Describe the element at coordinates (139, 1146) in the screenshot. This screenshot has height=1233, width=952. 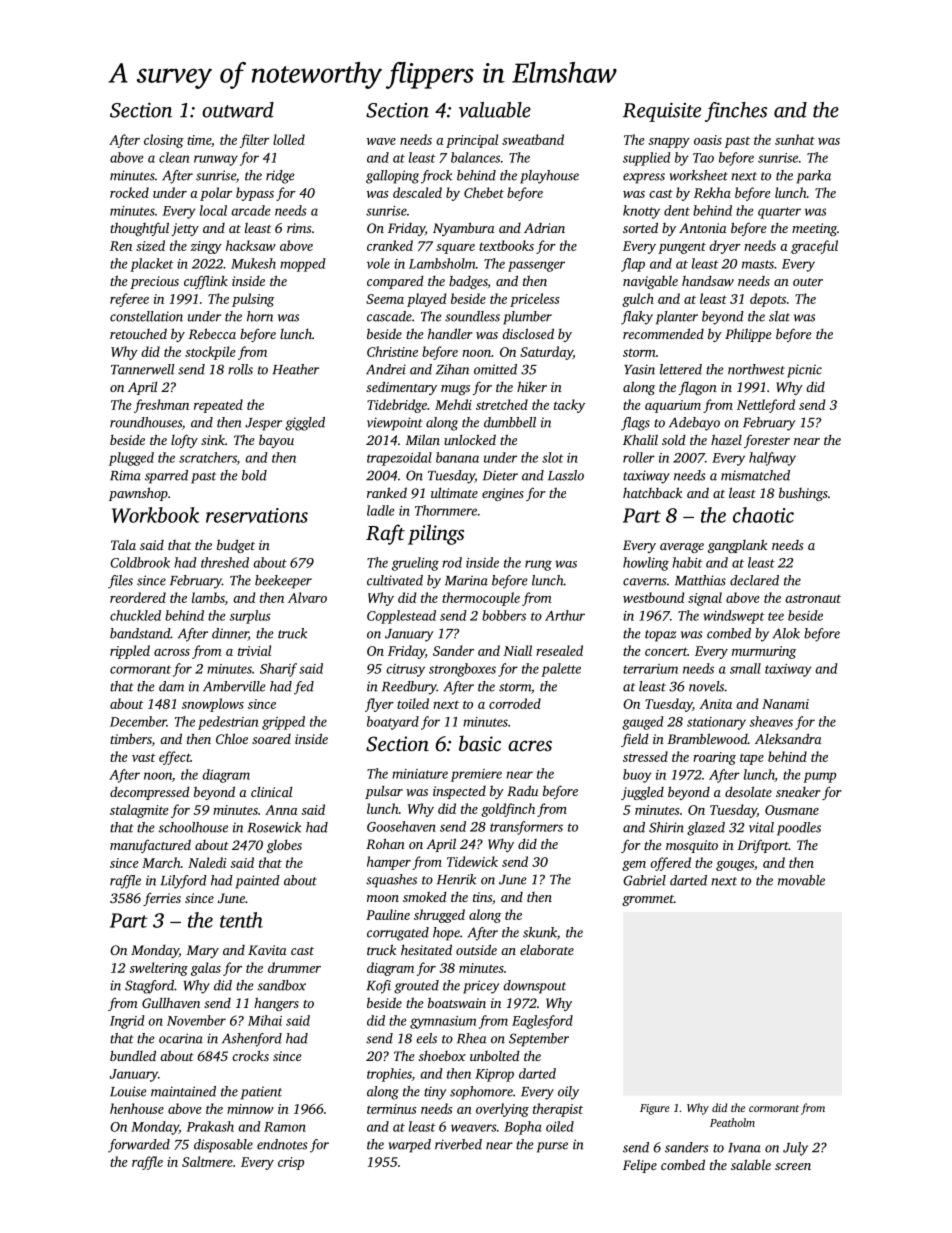
I see `forwarded` at that location.
